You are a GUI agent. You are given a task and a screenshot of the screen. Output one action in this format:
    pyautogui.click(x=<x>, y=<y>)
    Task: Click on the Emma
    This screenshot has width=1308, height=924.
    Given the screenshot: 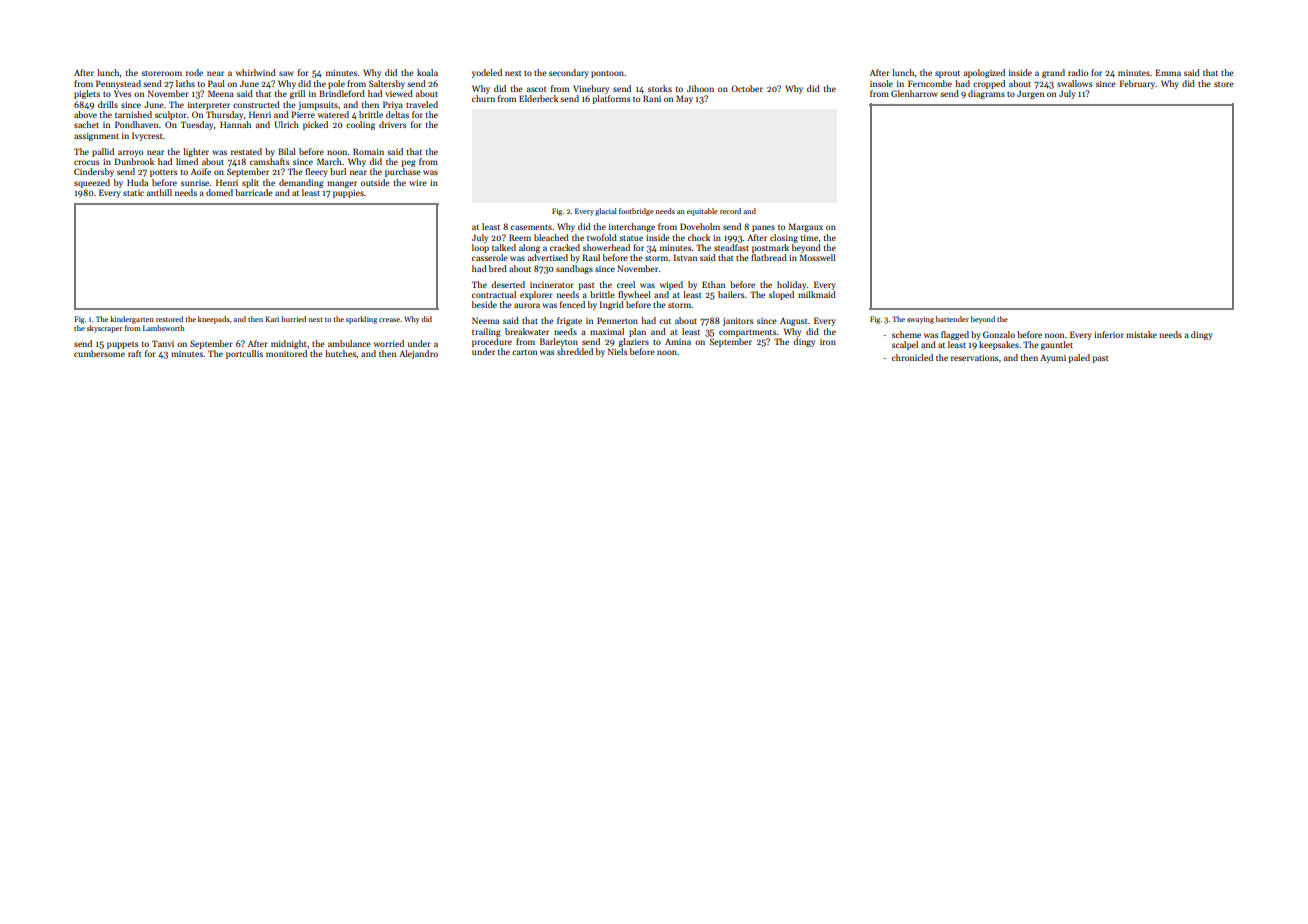 What is the action you would take?
    pyautogui.click(x=1168, y=72)
